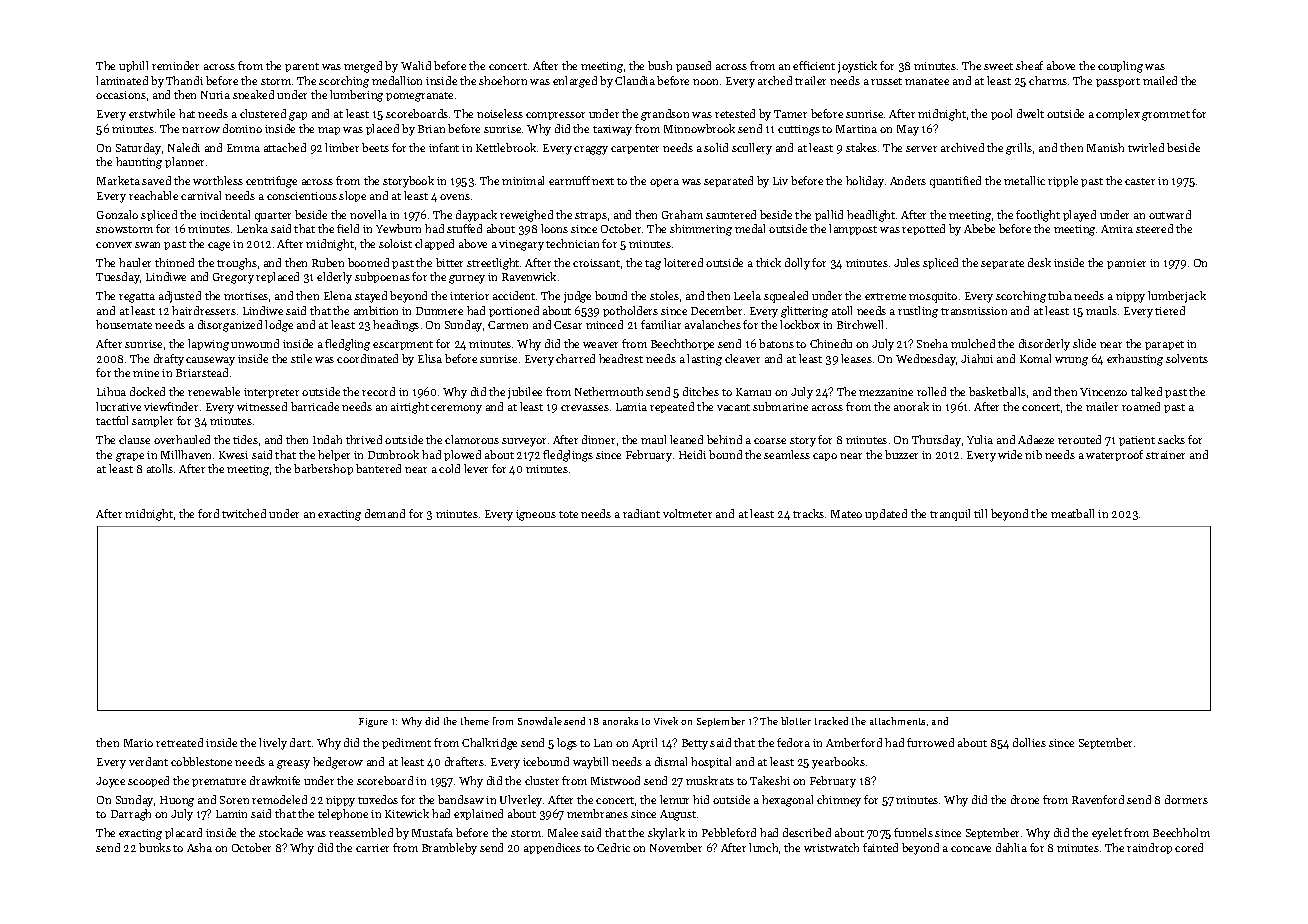  Describe the element at coordinates (1072, 513) in the document. I see `meatball` at that location.
